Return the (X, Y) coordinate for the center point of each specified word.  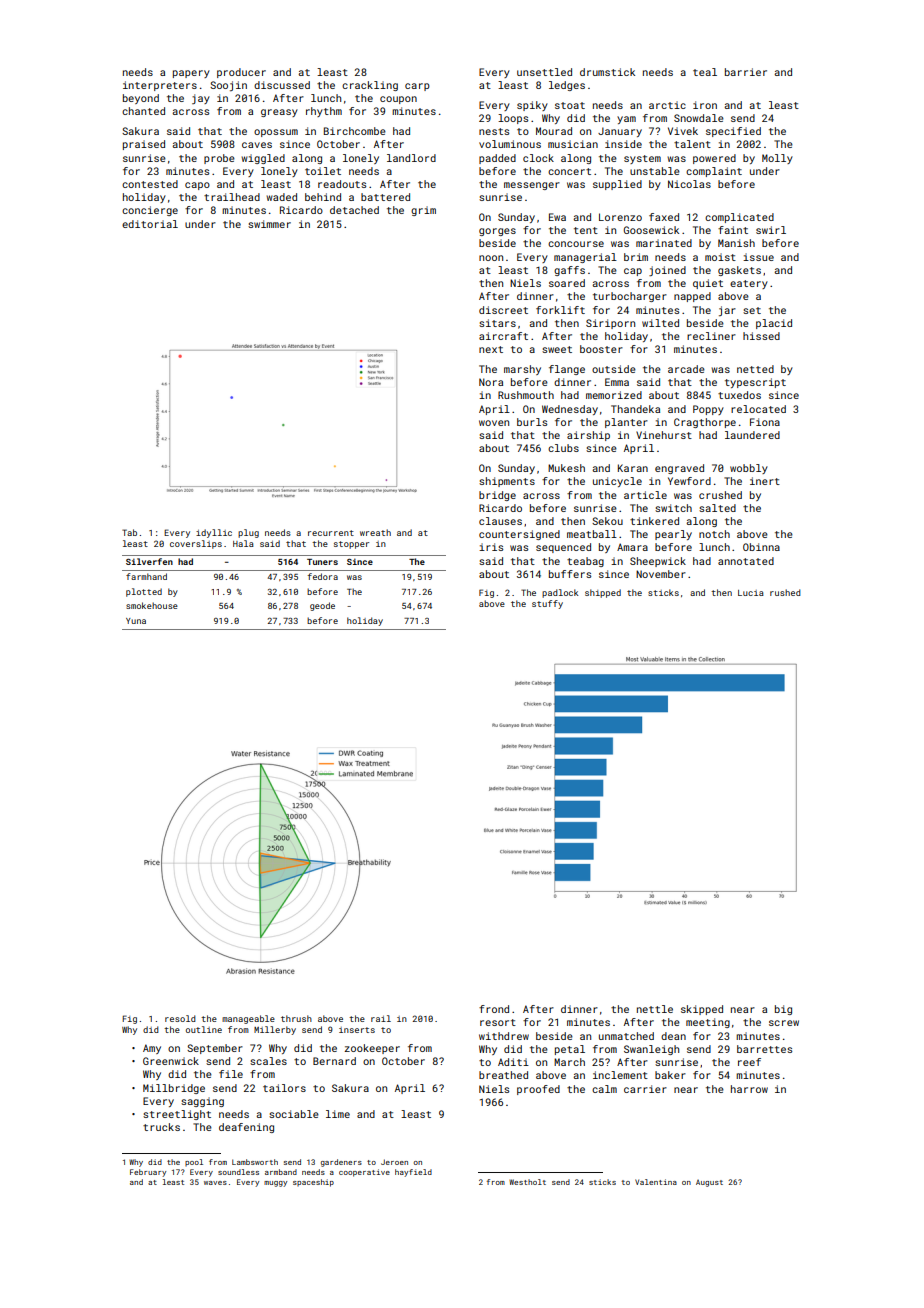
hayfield (413, 1173)
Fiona (765, 422)
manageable (248, 1019)
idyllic (214, 533)
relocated (758, 409)
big (783, 1010)
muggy (275, 1184)
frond (494, 1009)
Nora (491, 382)
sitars (497, 323)
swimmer (269, 224)
